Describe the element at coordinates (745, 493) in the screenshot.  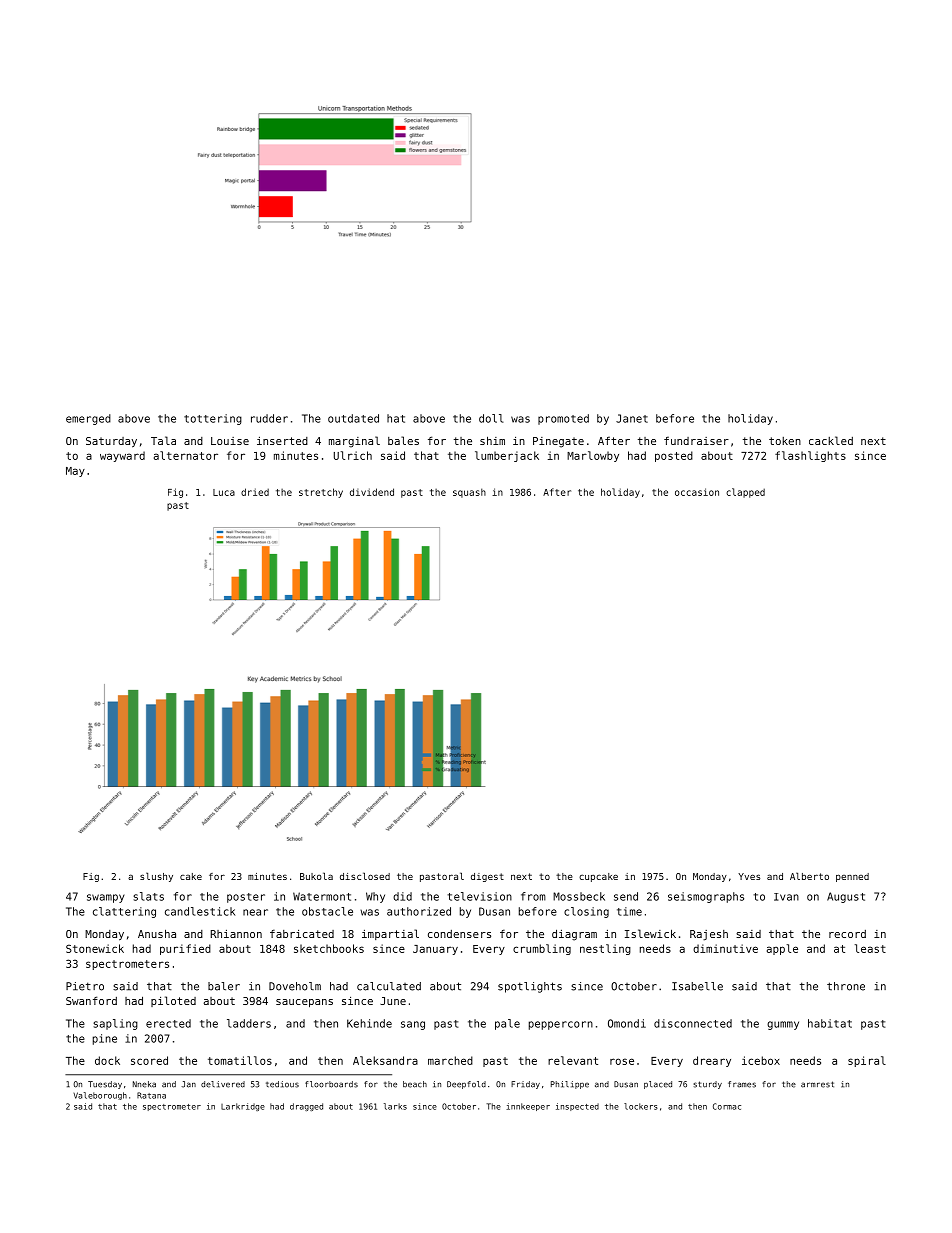
I see `clapped` at that location.
